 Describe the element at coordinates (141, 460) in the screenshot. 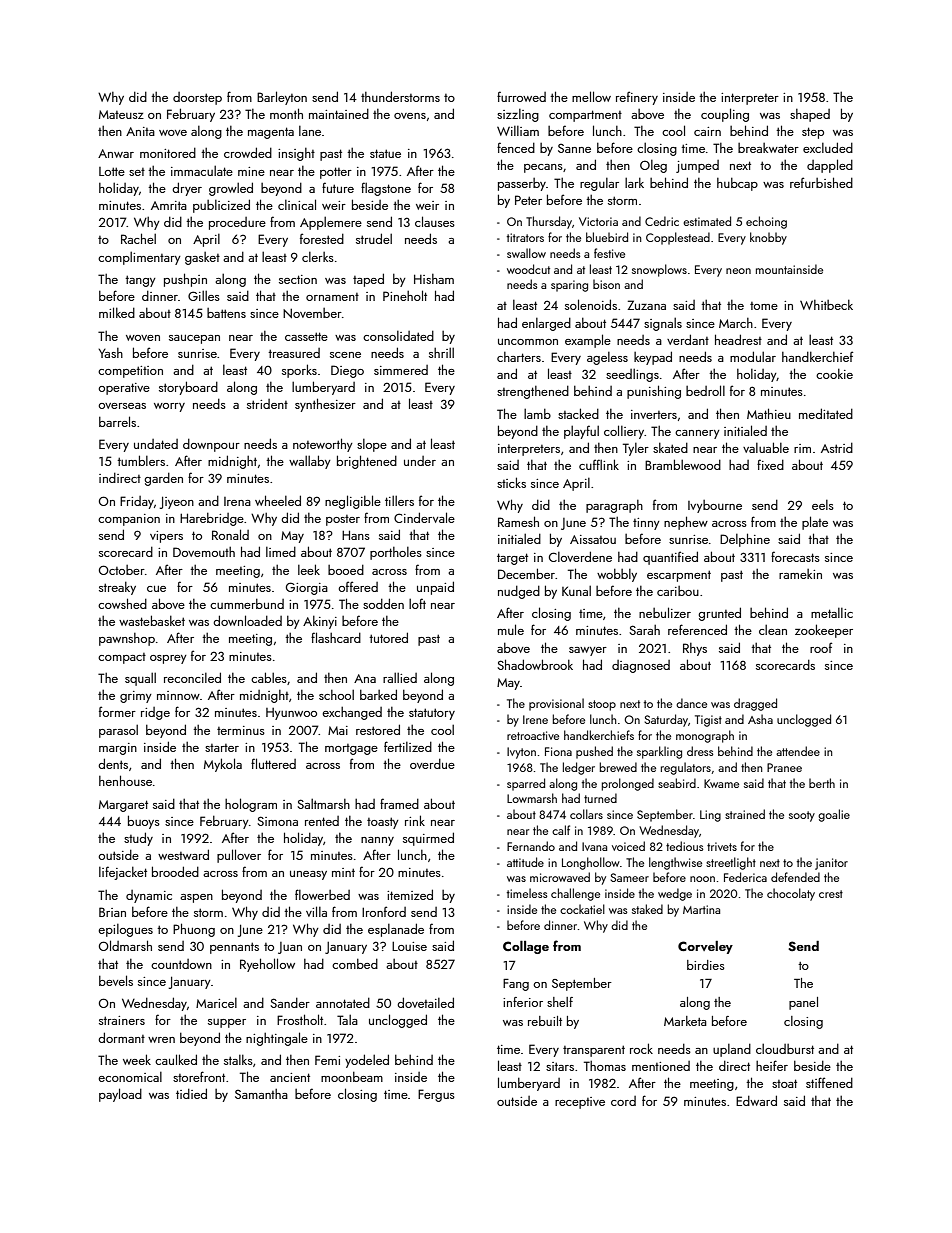

I see `tumblers` at that location.
